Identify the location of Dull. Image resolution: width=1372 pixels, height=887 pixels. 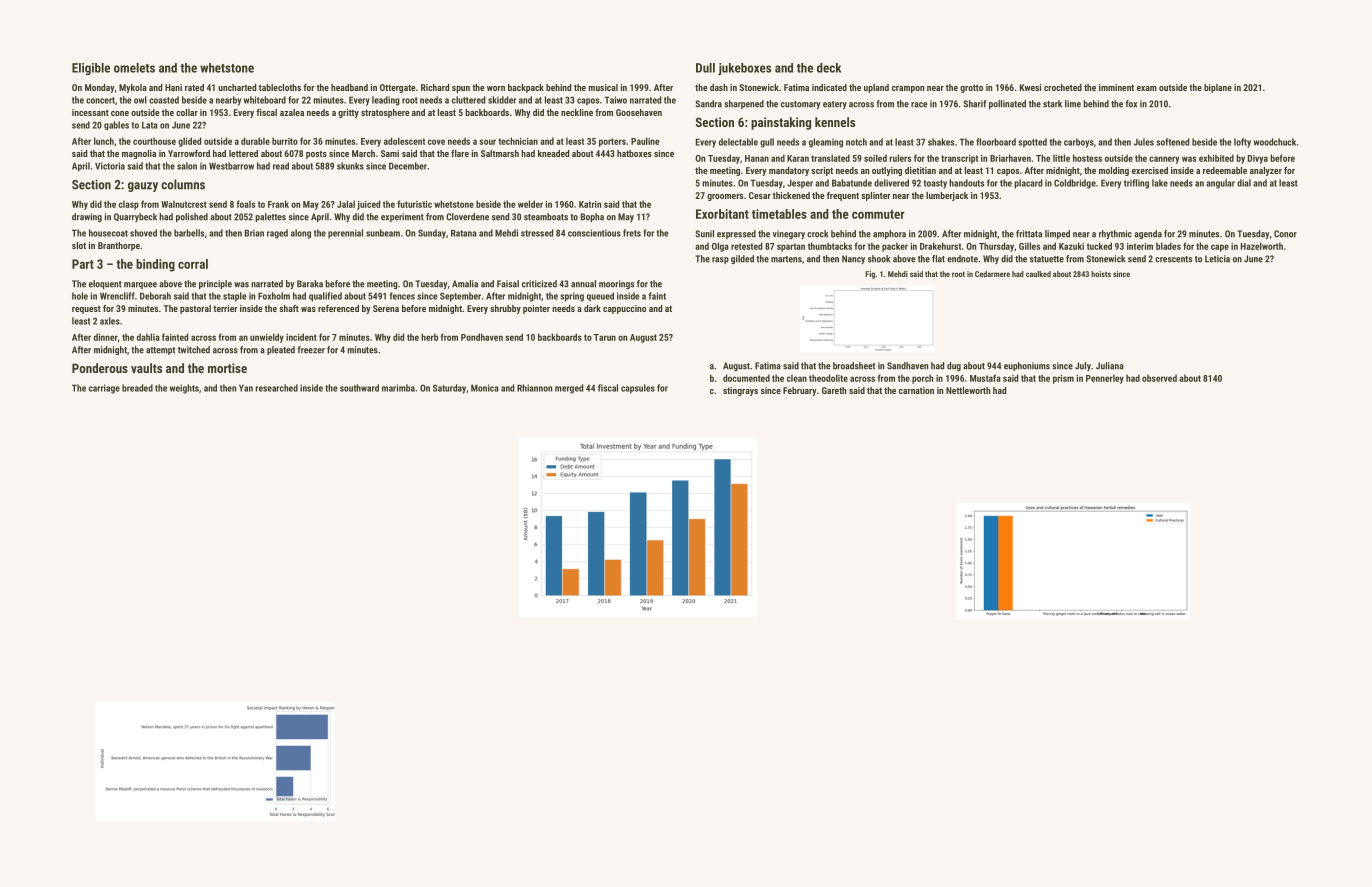
(705, 68).
